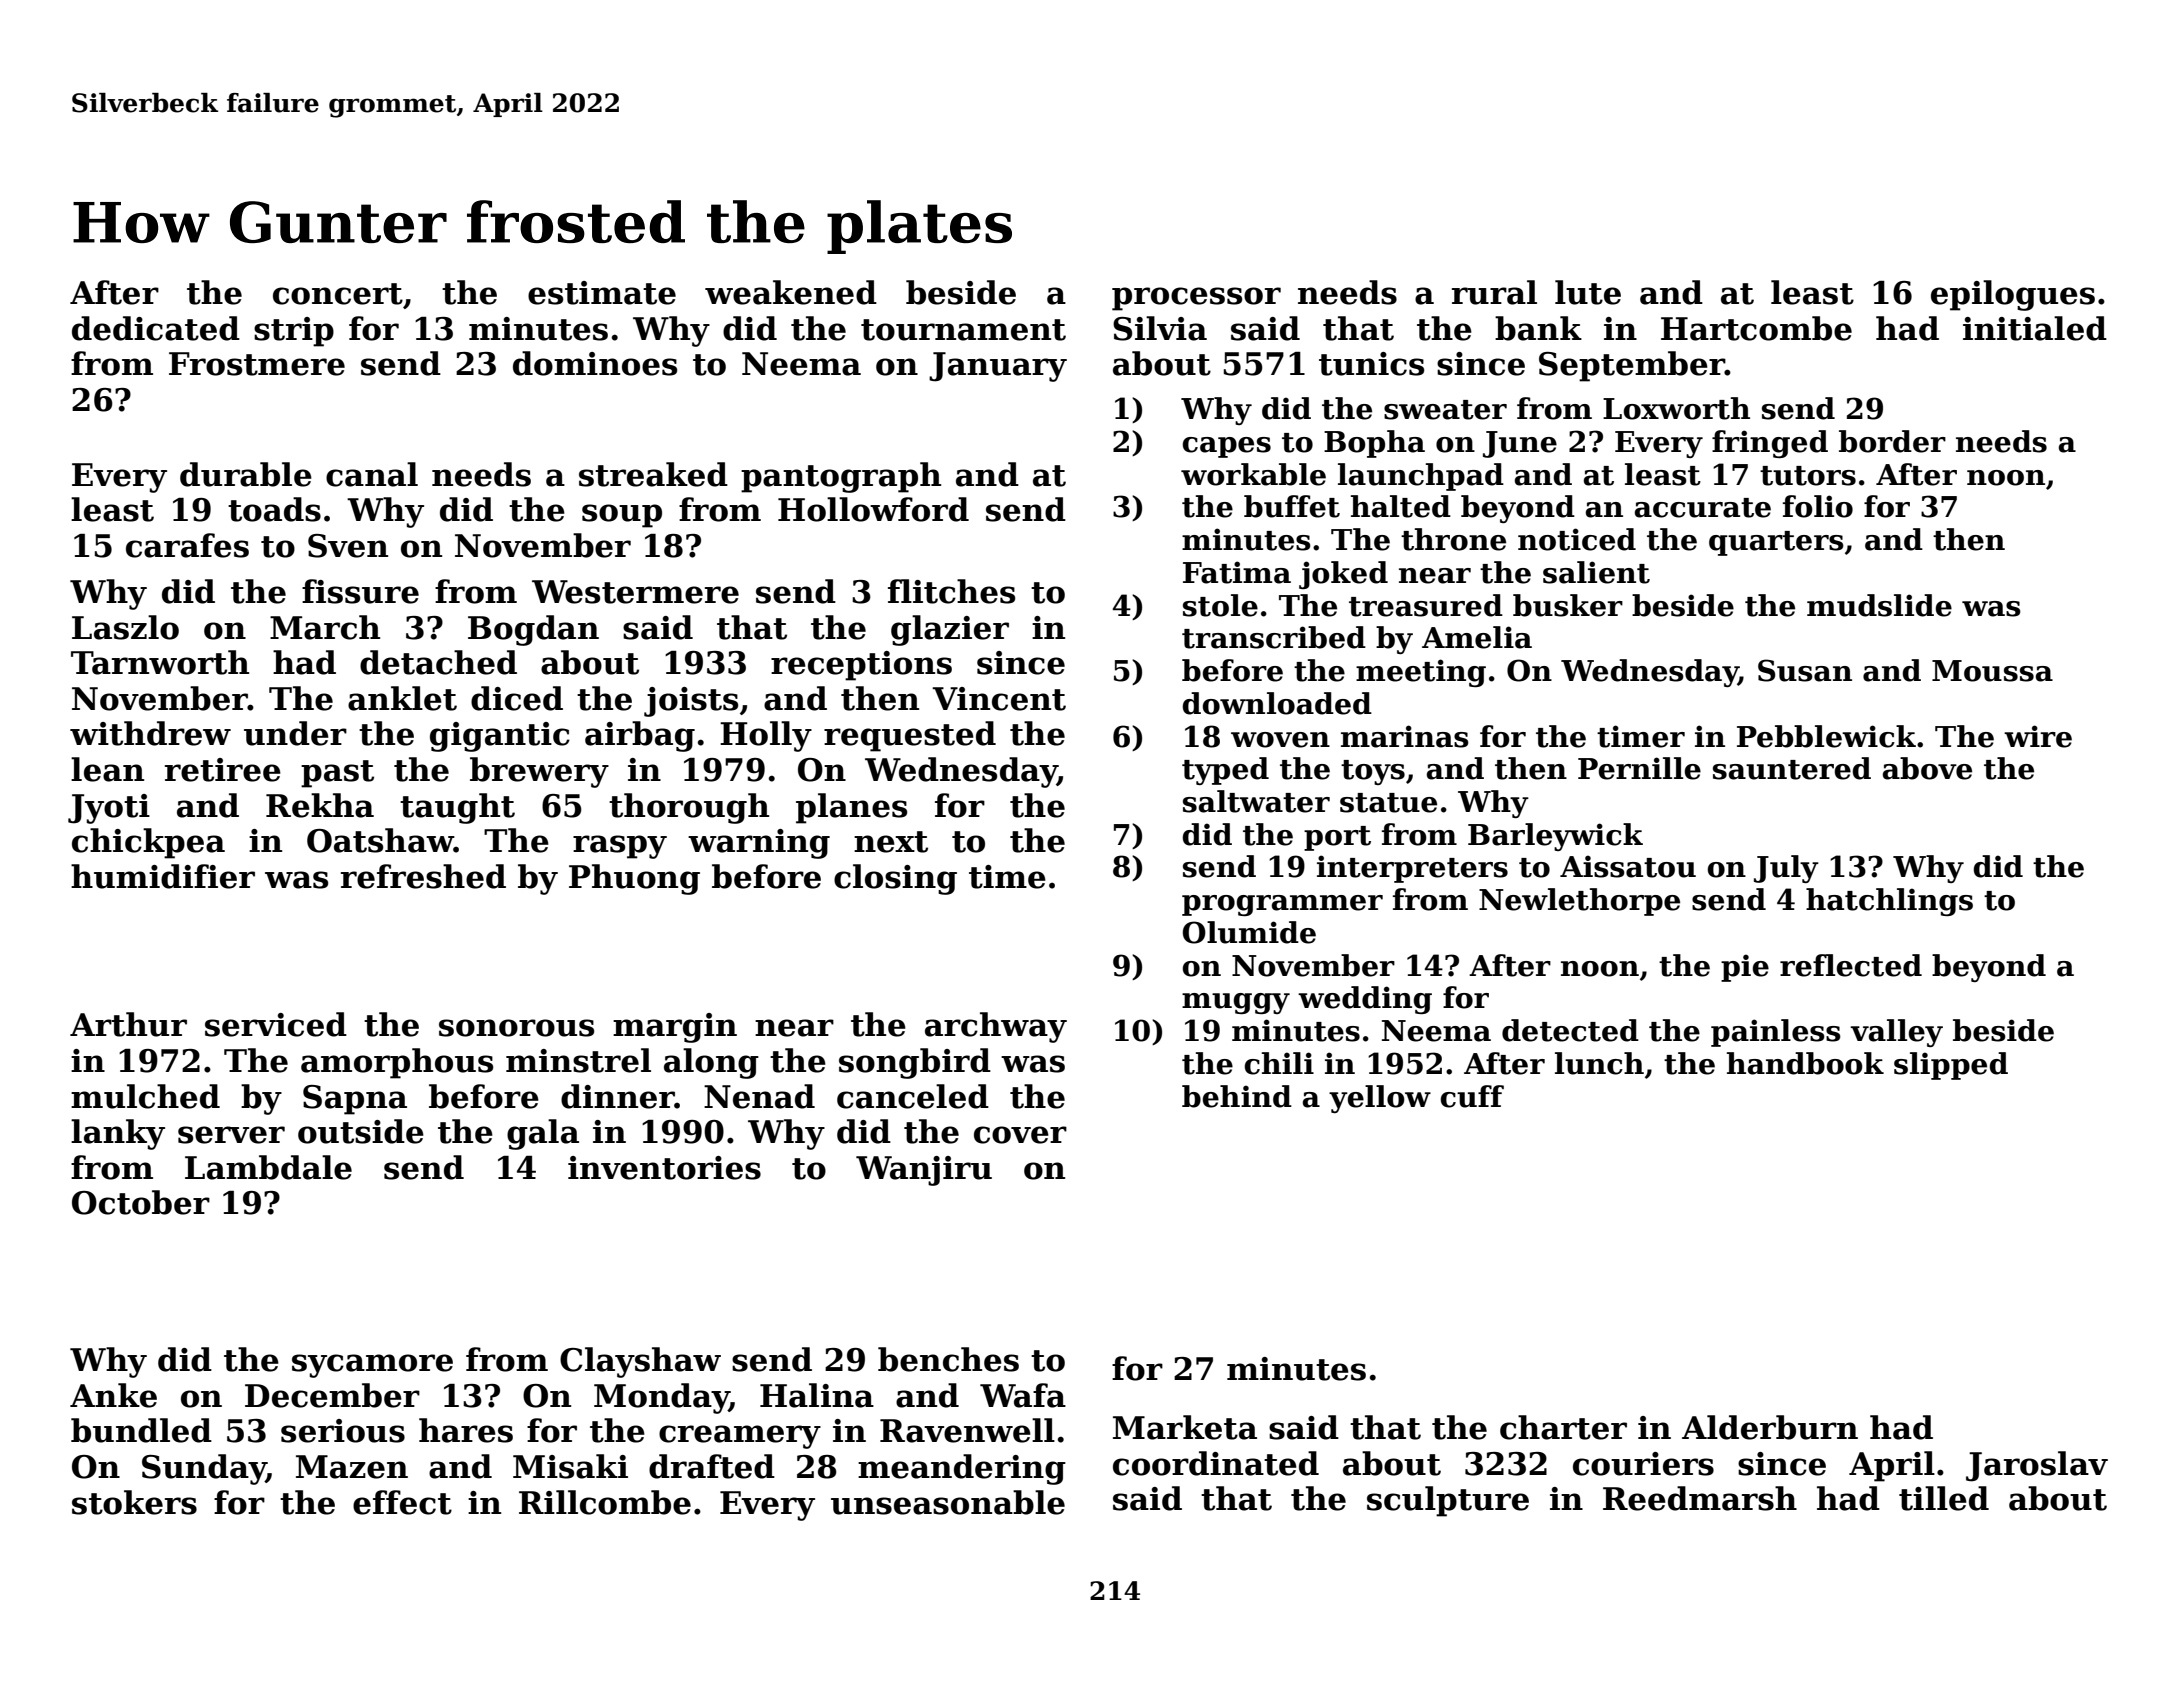  What do you see at coordinates (332, 1395) in the screenshot?
I see `December` at bounding box center [332, 1395].
